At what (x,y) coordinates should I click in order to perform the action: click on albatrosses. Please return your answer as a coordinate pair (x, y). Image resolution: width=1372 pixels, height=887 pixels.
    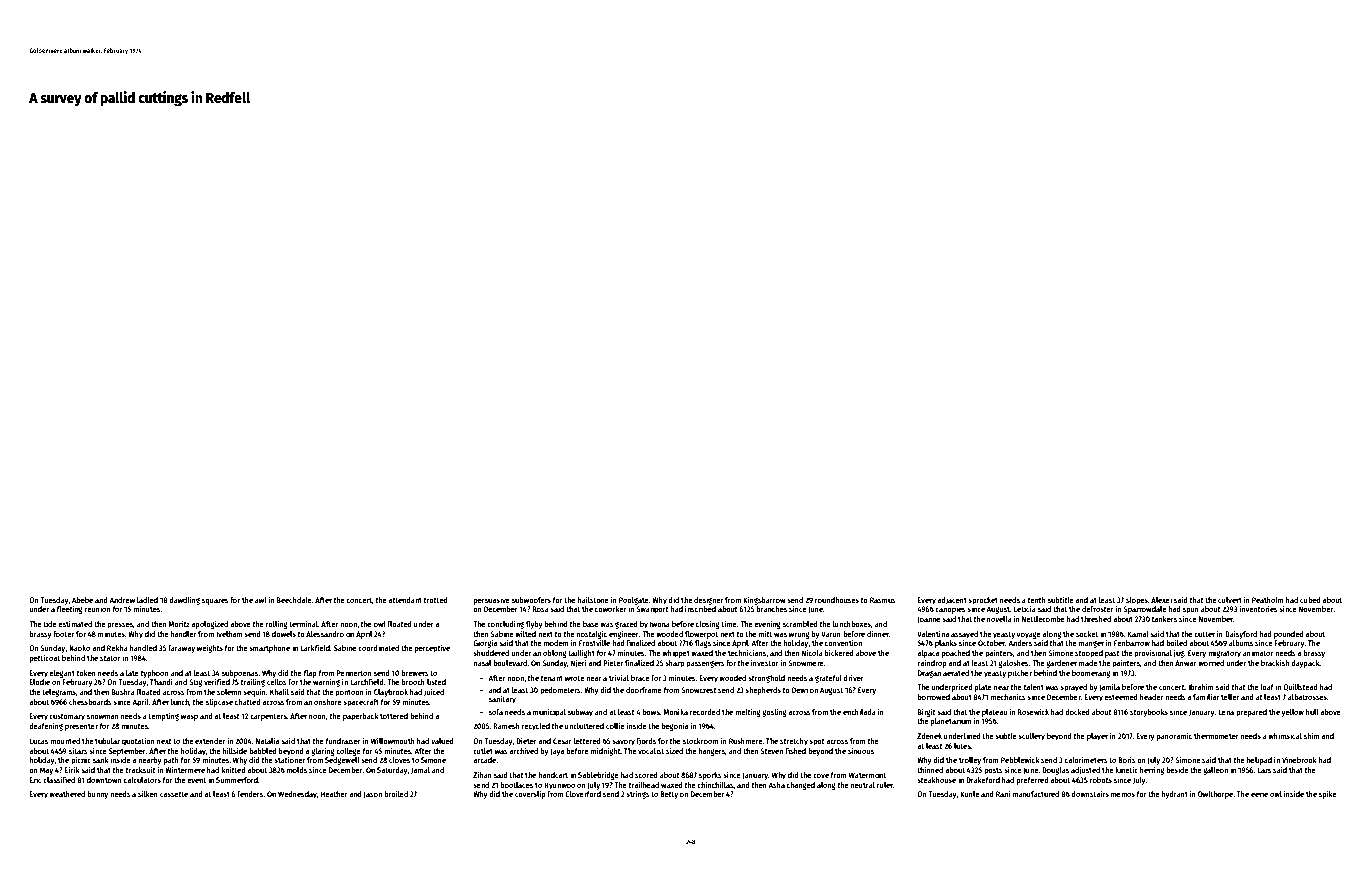
    Looking at the image, I should click on (1307, 697).
